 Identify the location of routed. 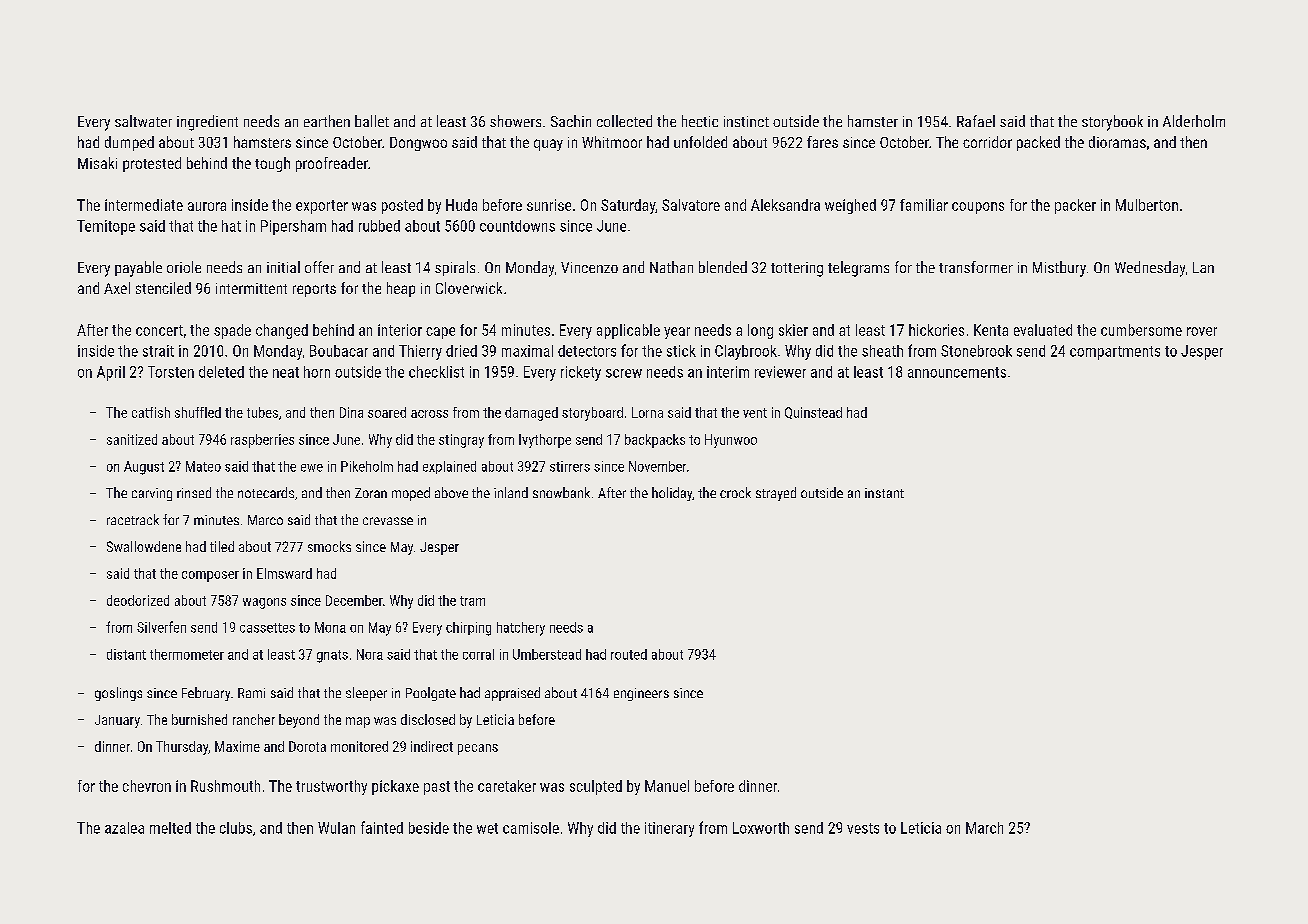
(629, 654).
